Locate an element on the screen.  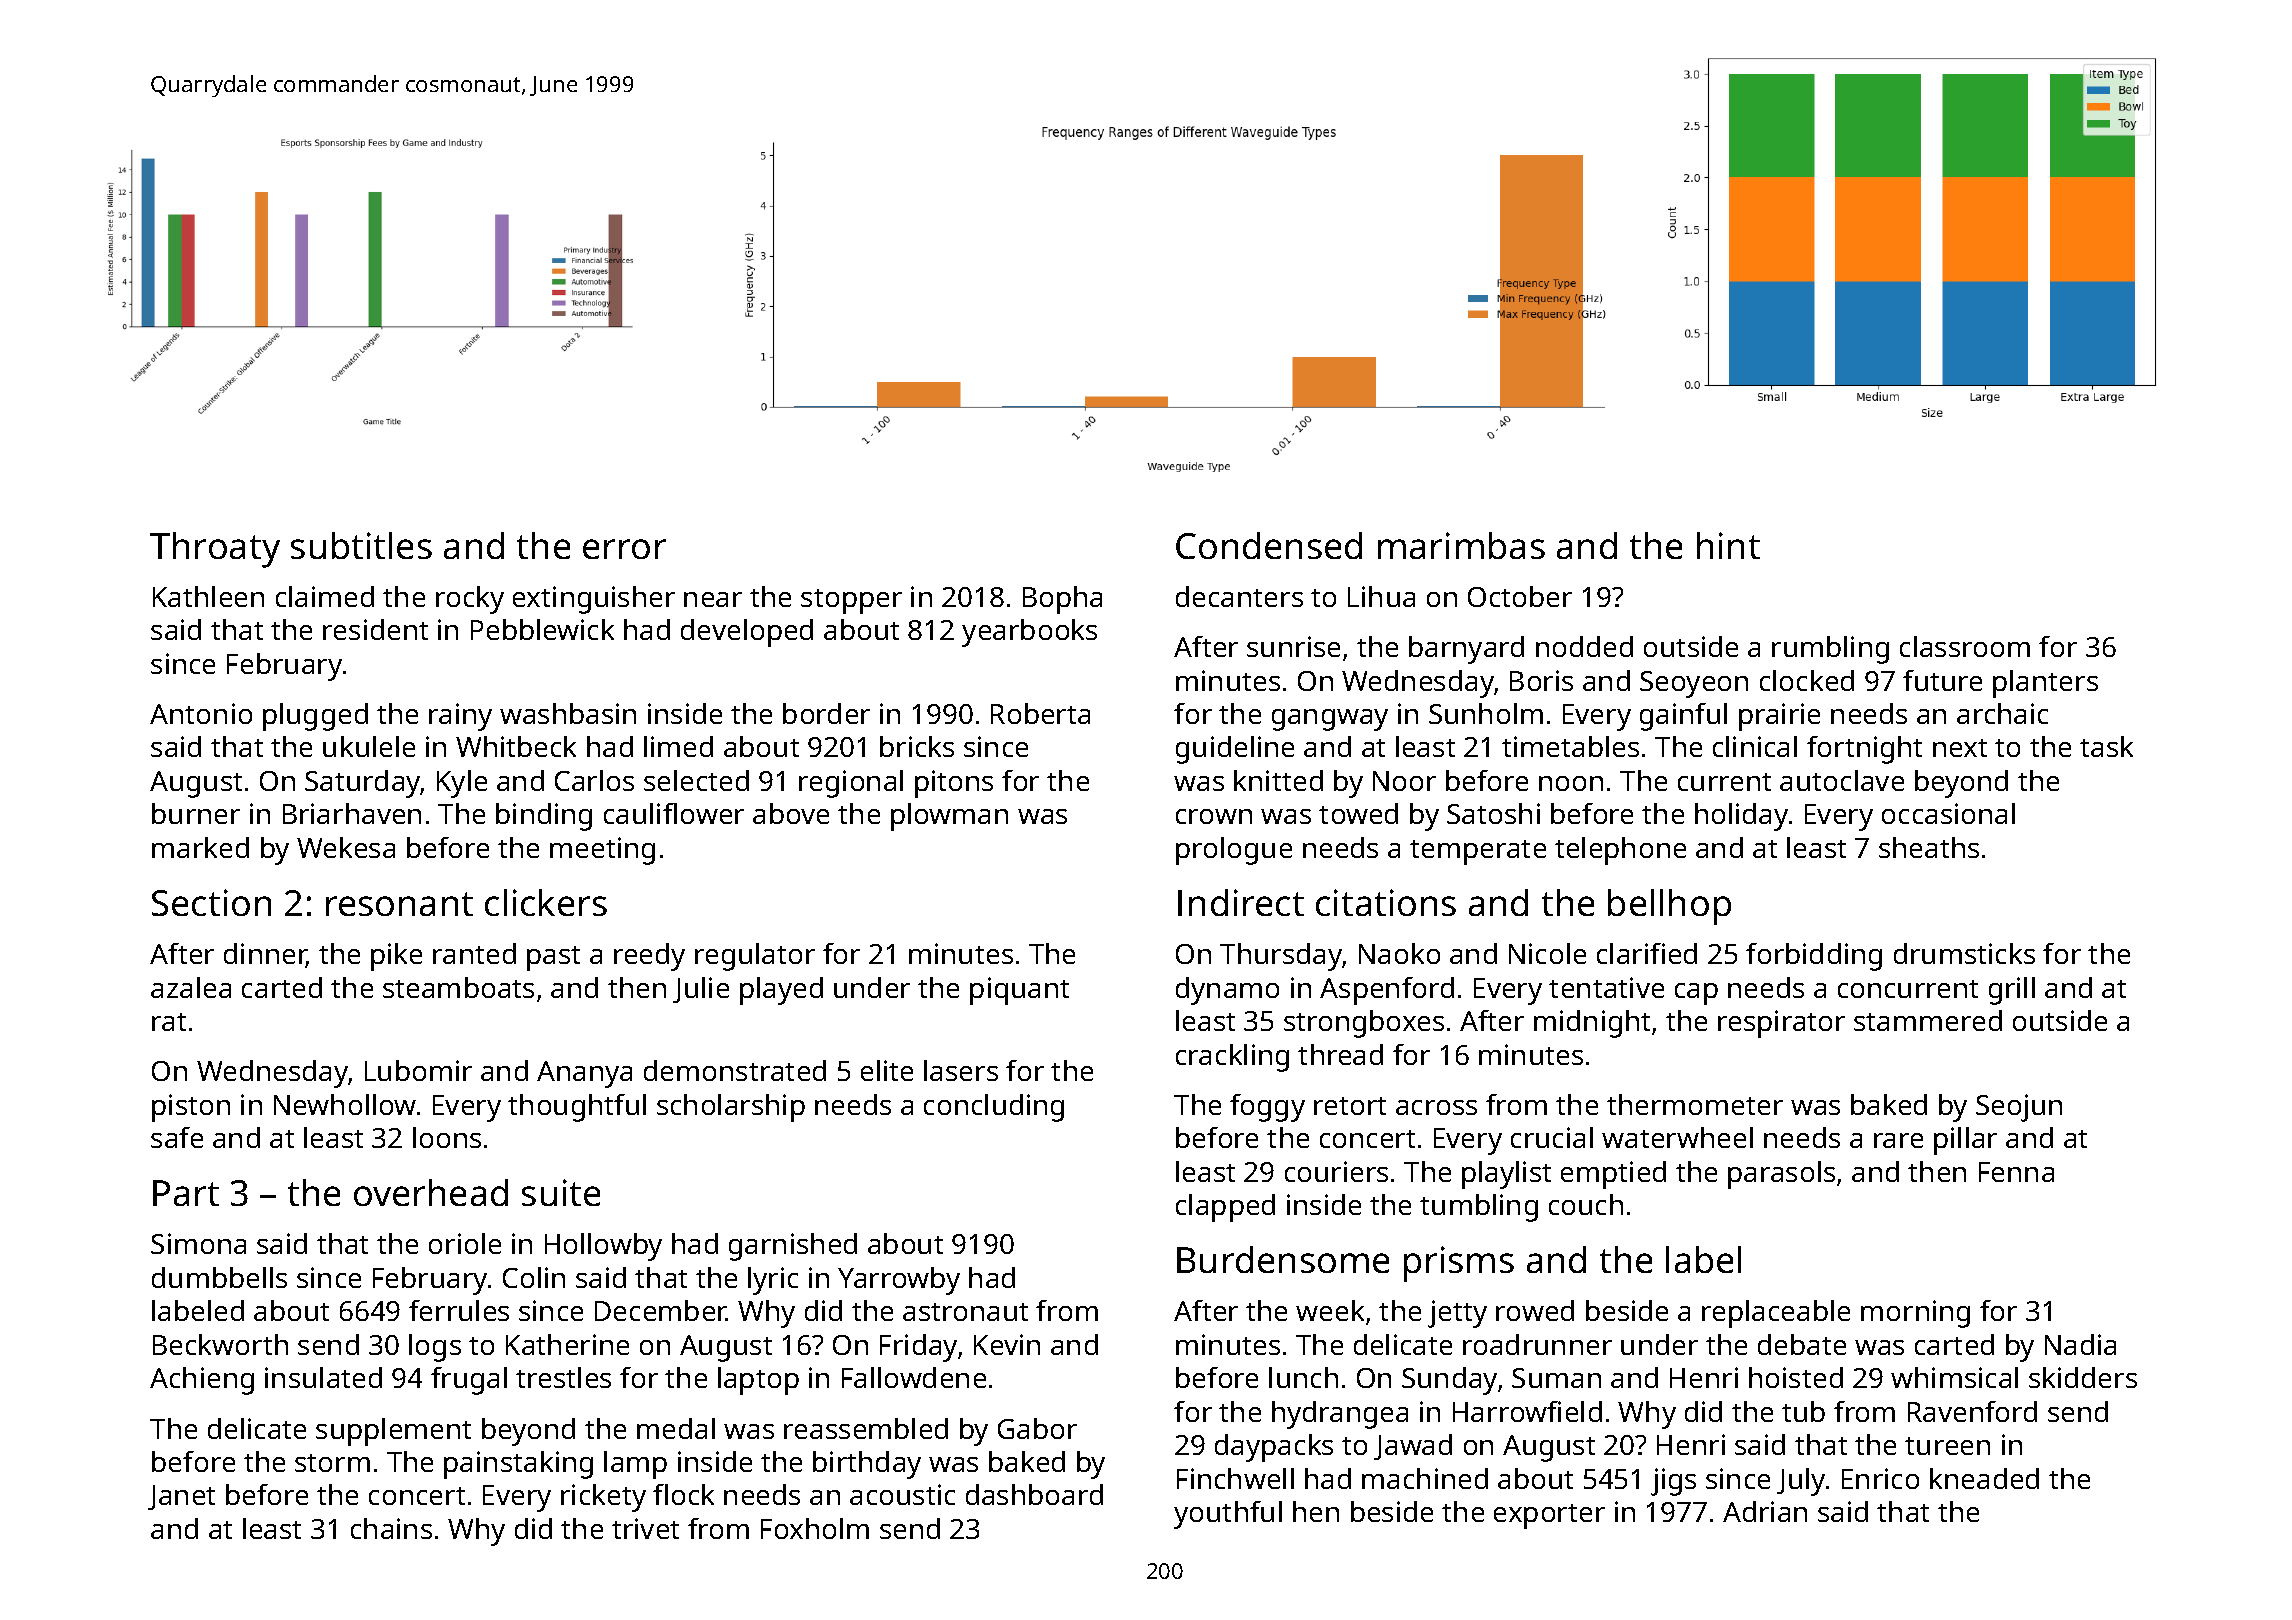
dinner is located at coordinates (265, 955).
